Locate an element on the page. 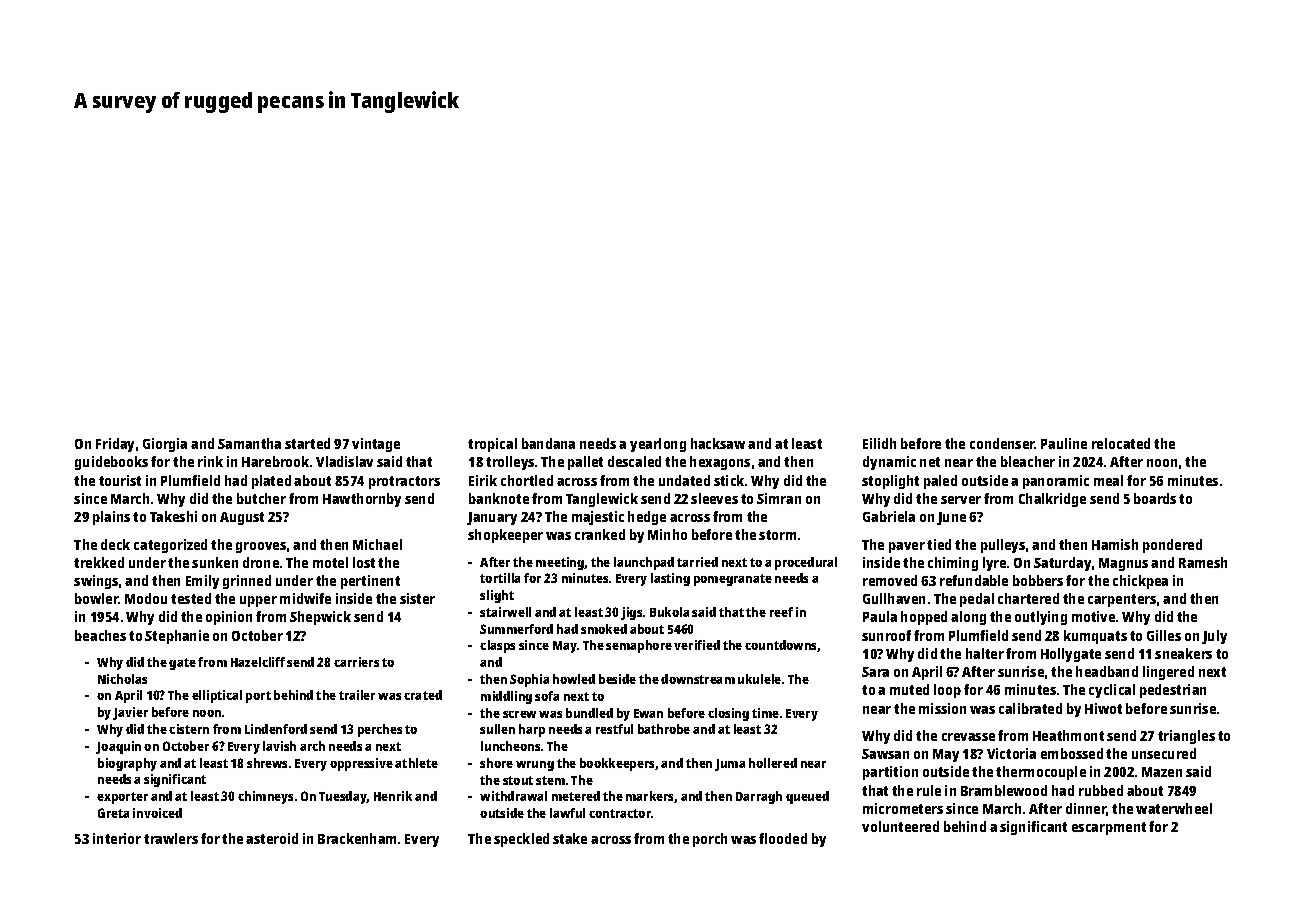  pertinent is located at coordinates (370, 582).
